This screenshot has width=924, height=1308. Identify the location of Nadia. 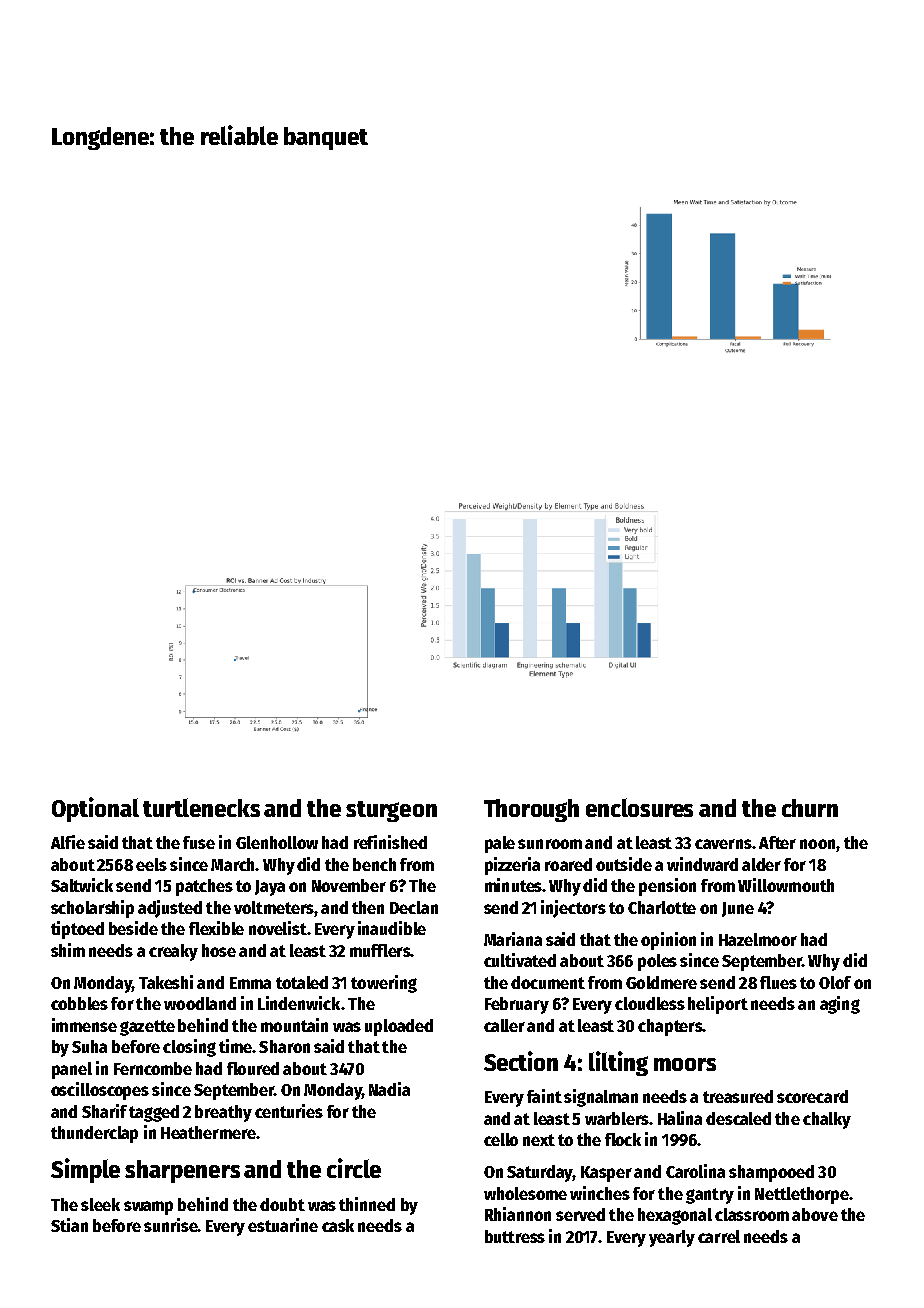
(389, 1089).
